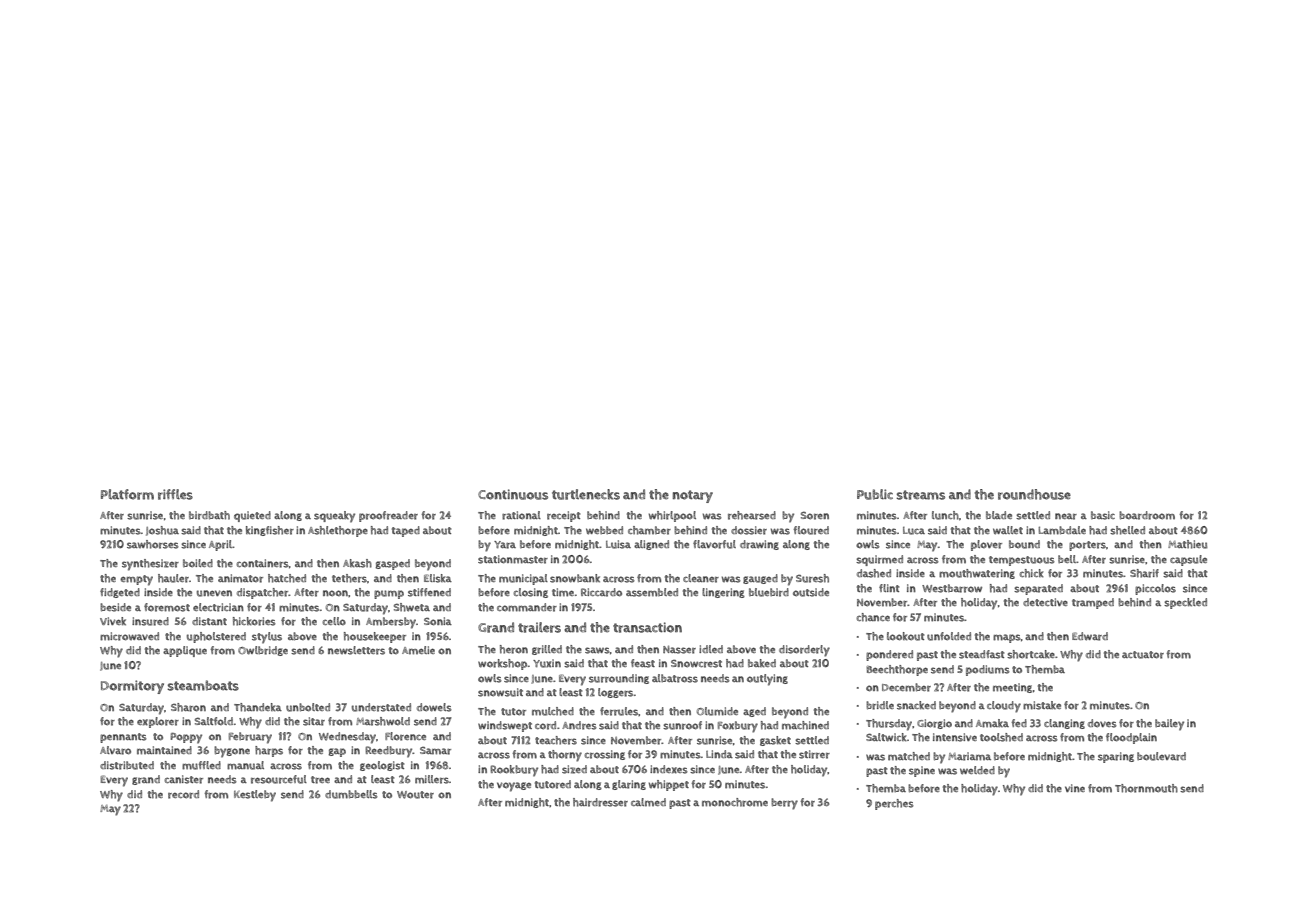 The image size is (1308, 924). I want to click on cleaner, so click(701, 578).
